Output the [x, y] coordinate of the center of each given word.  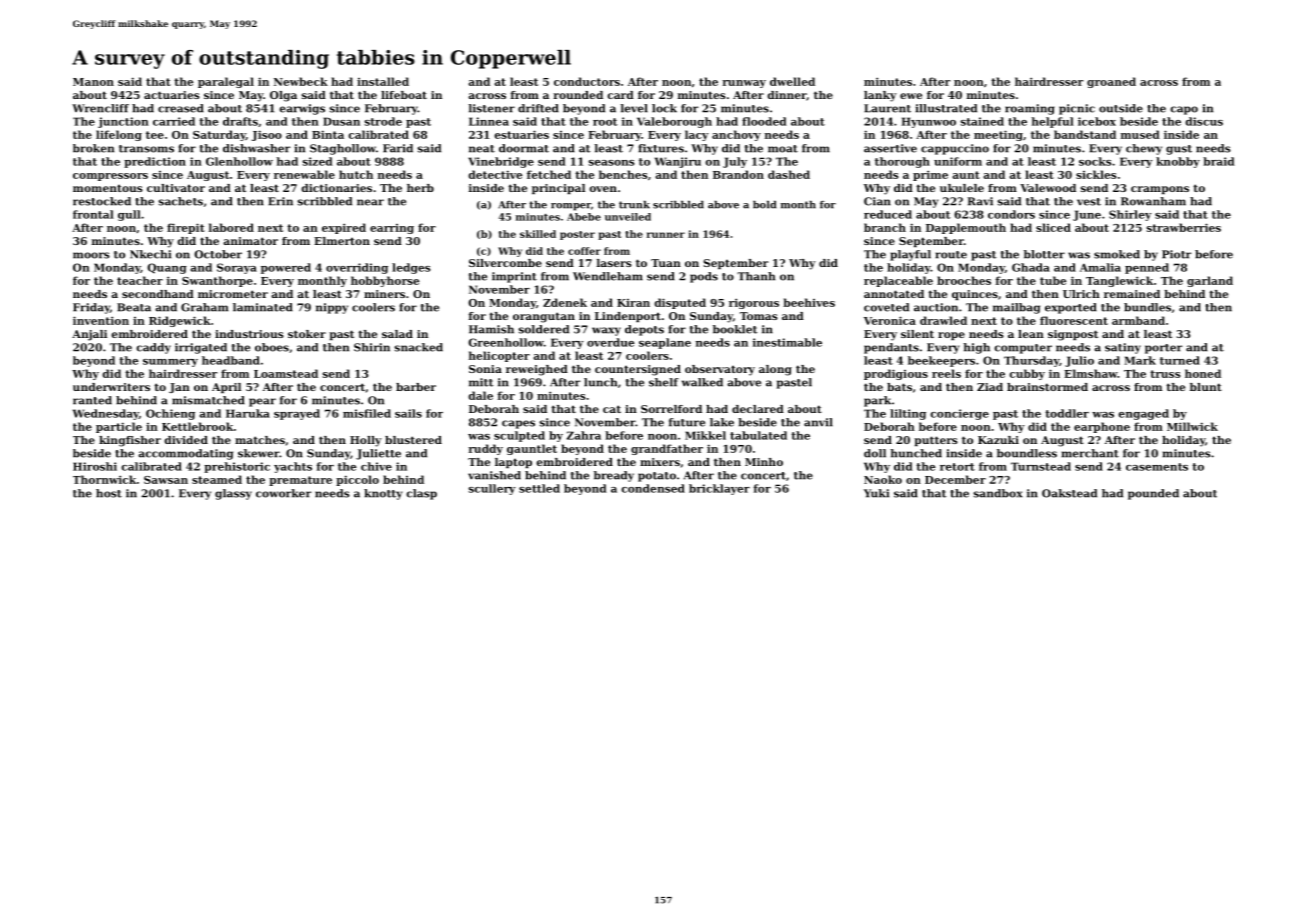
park [877, 401]
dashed [789, 174]
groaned [1111, 82]
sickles [1096, 174]
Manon [93, 82]
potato [657, 477]
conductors [587, 81]
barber [416, 387]
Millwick [1192, 426]
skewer [258, 453]
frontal [93, 214]
